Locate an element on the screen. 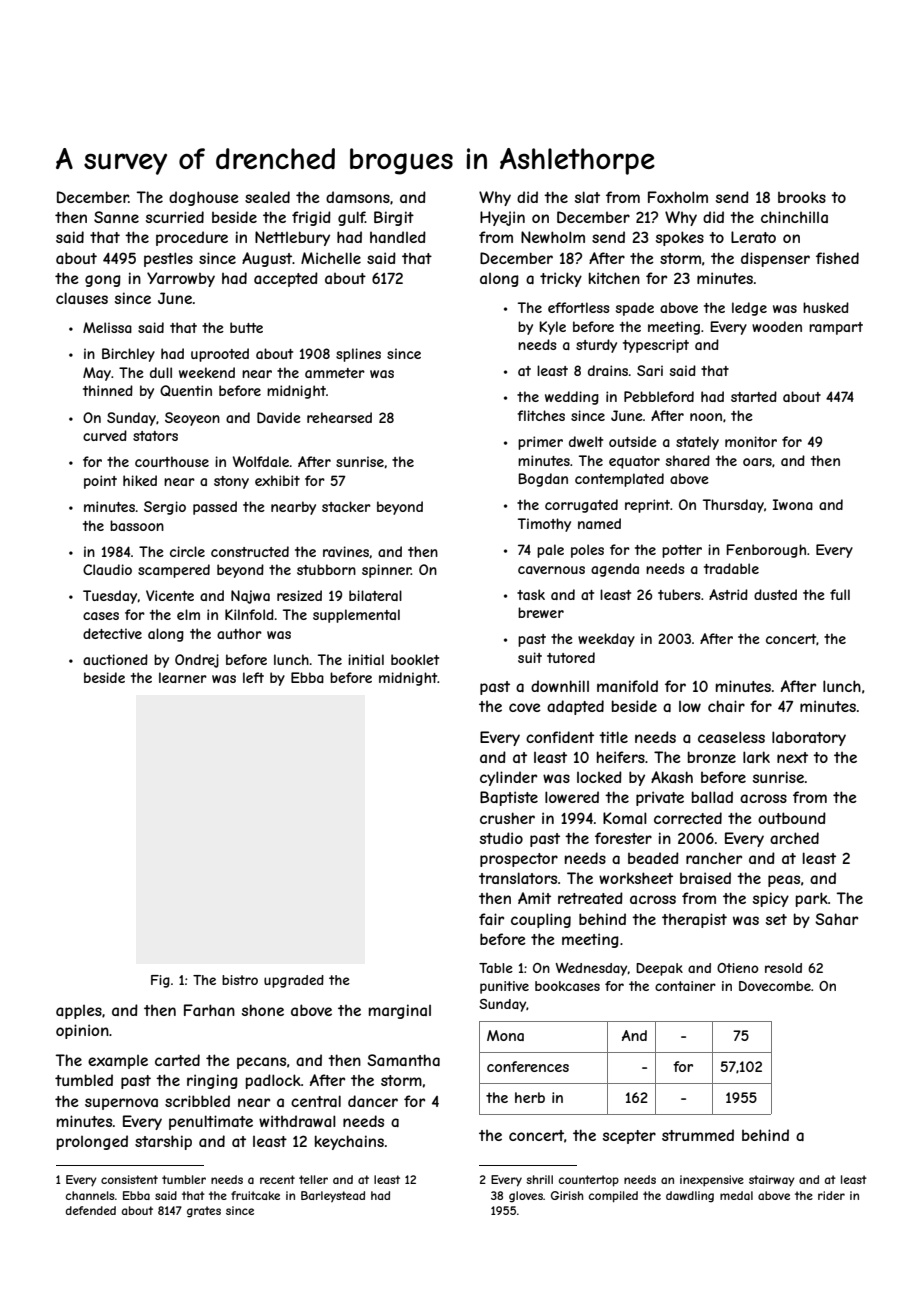 This screenshot has height=1314, width=924. tumbled is located at coordinates (84, 1080).
